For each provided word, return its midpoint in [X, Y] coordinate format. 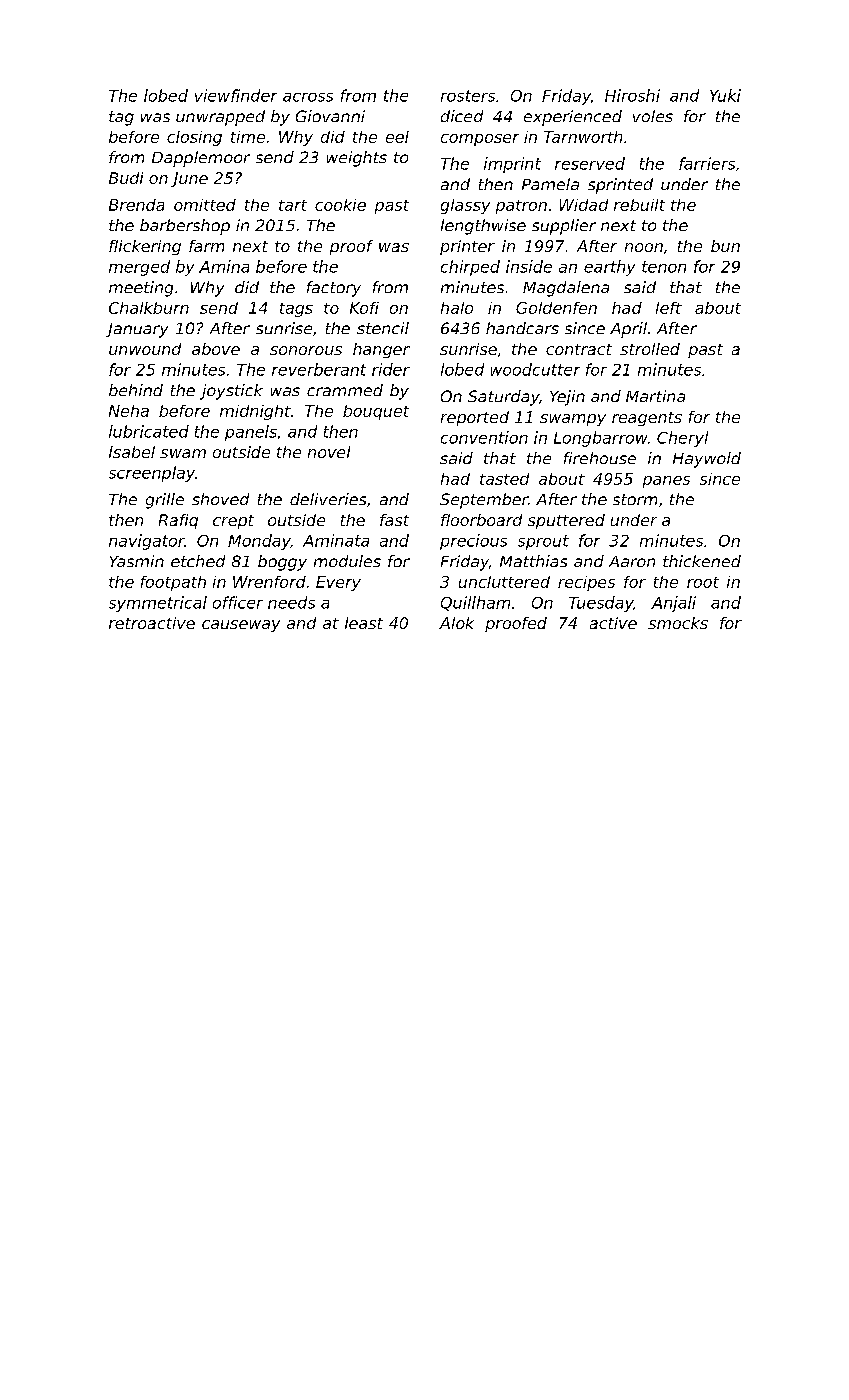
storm [635, 499]
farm [206, 246]
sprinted [620, 186]
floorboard [481, 520]
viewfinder [236, 95]
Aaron [632, 561]
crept [233, 522]
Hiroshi [632, 95]
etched [198, 561]
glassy [465, 206]
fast [394, 520]
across [308, 97]
